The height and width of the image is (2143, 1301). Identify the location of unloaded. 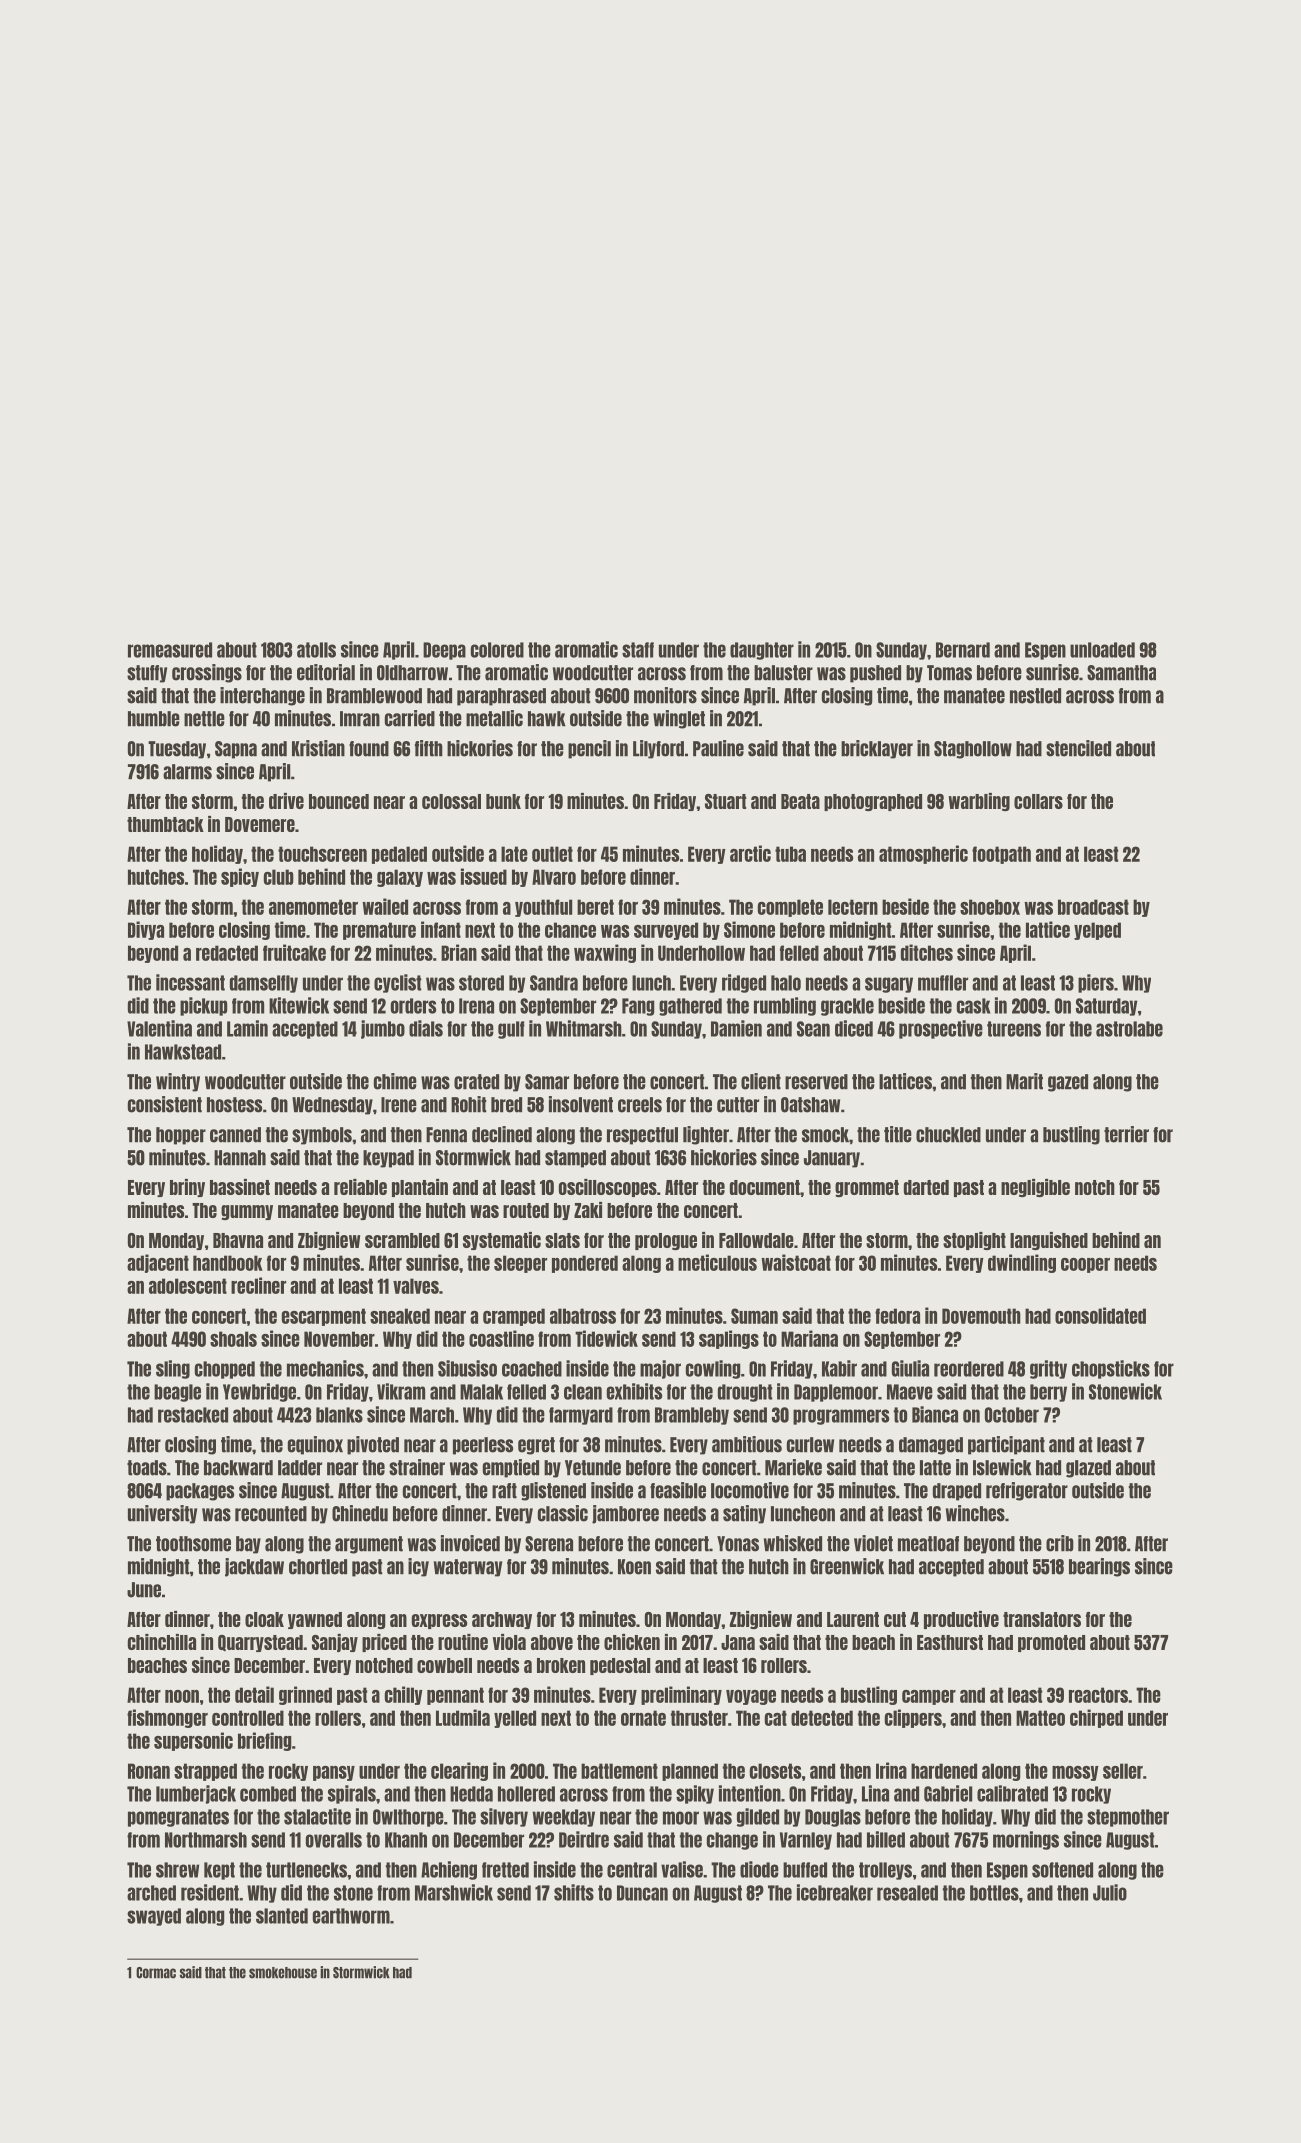
(1102, 650).
